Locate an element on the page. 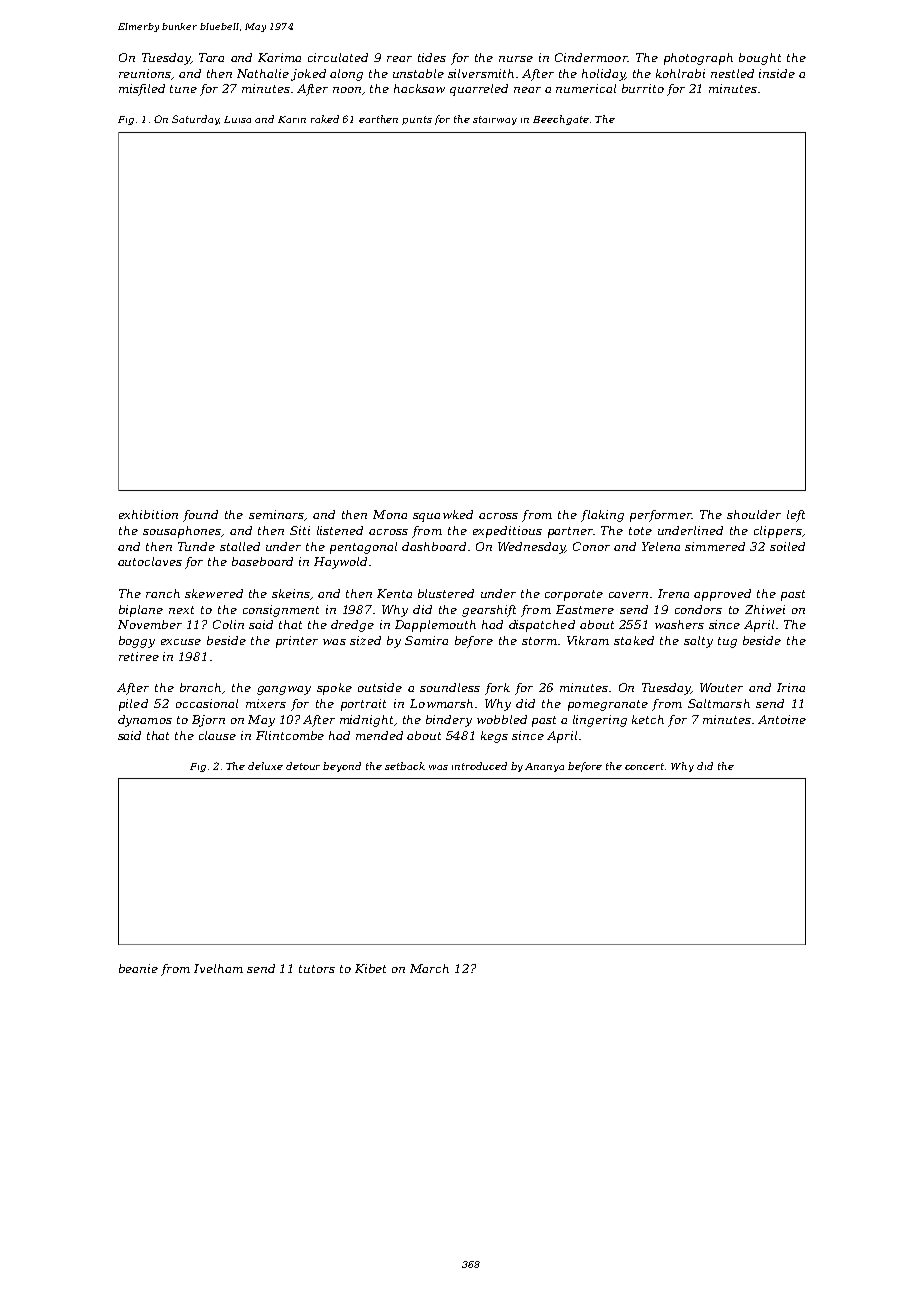 The width and height of the image is (924, 1308). squawked is located at coordinates (443, 516).
